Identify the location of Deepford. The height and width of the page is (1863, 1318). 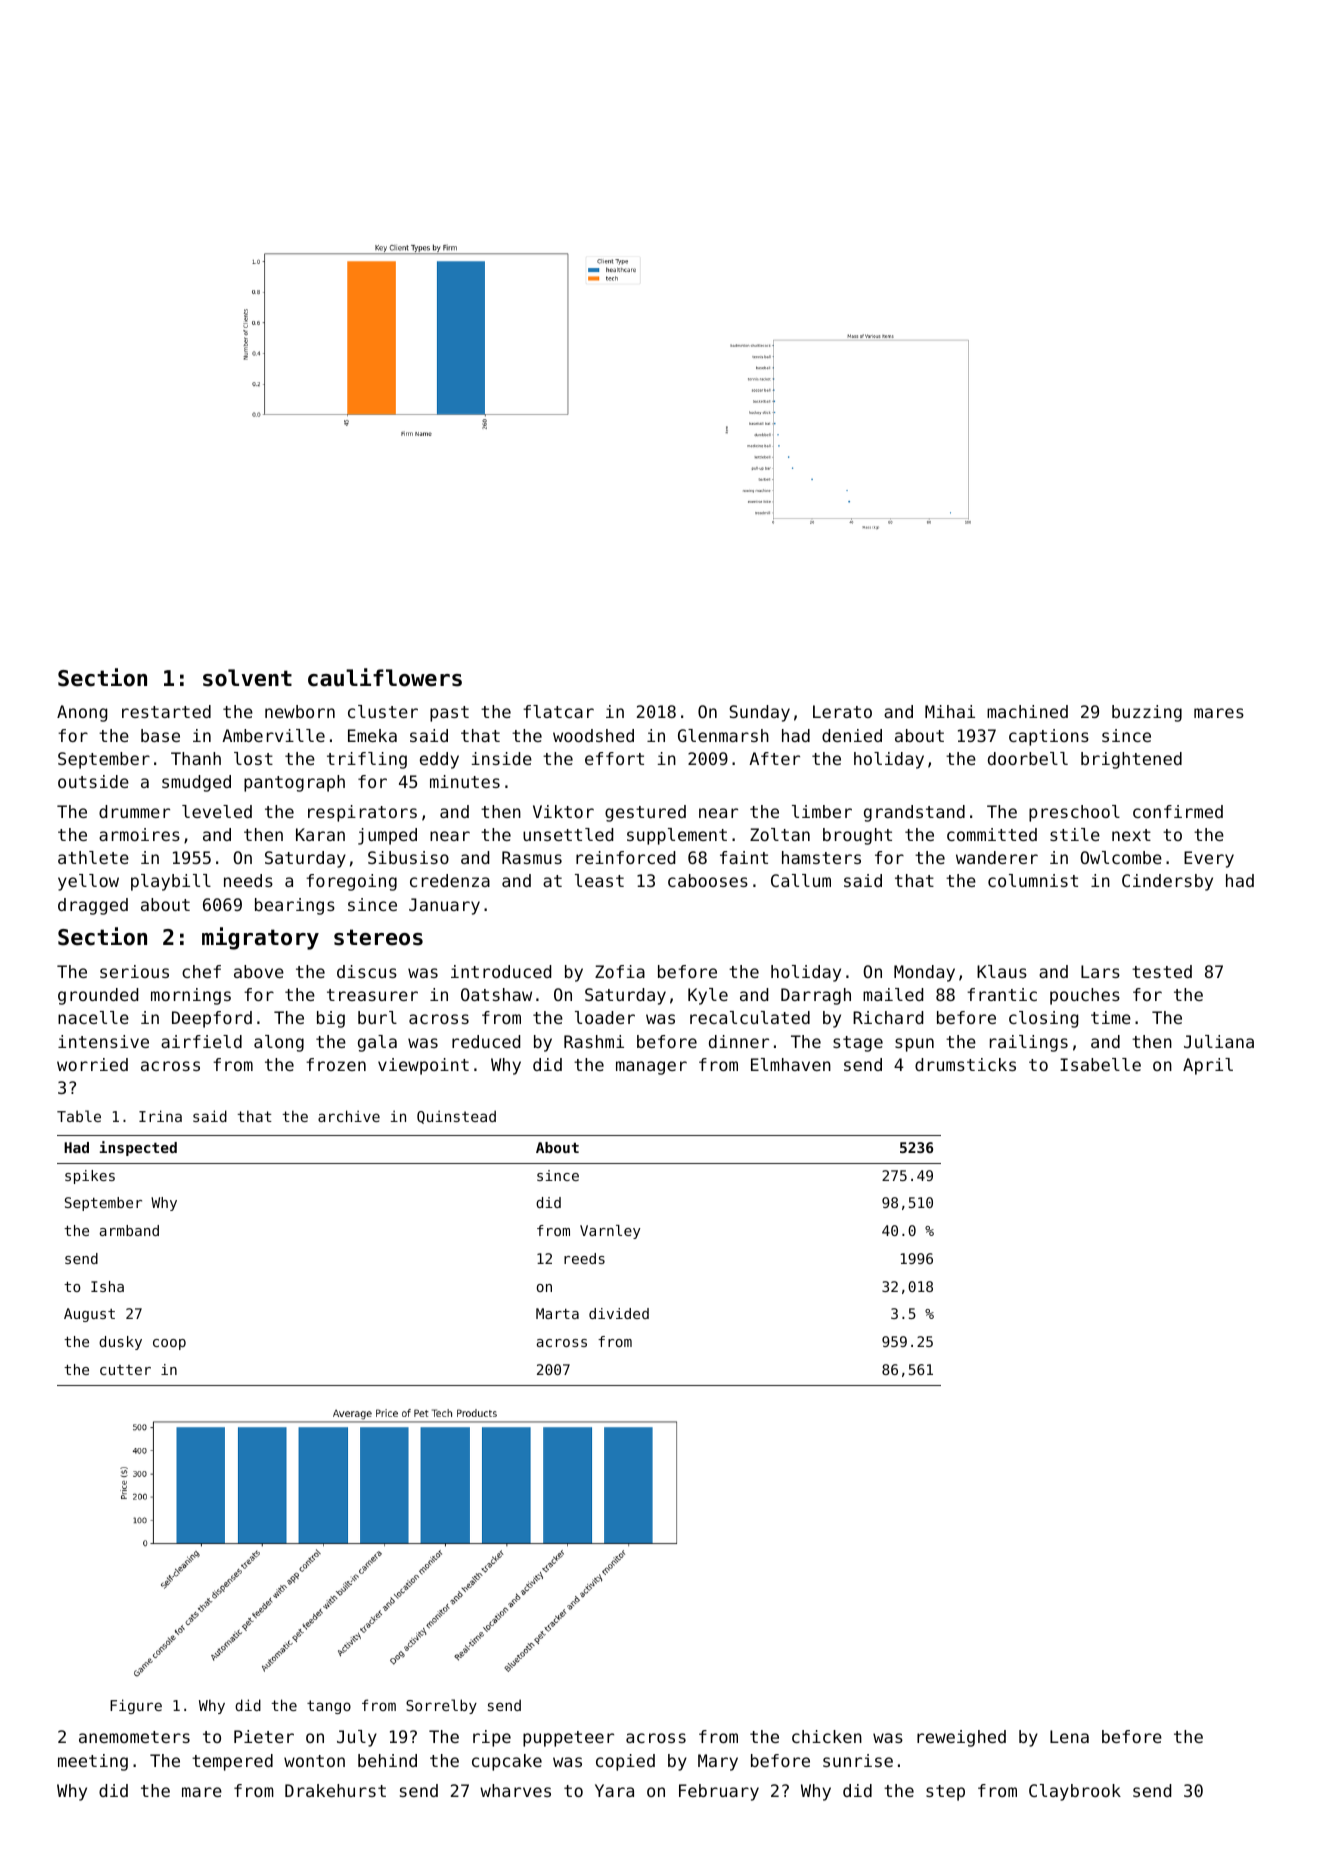
(212, 1019).
